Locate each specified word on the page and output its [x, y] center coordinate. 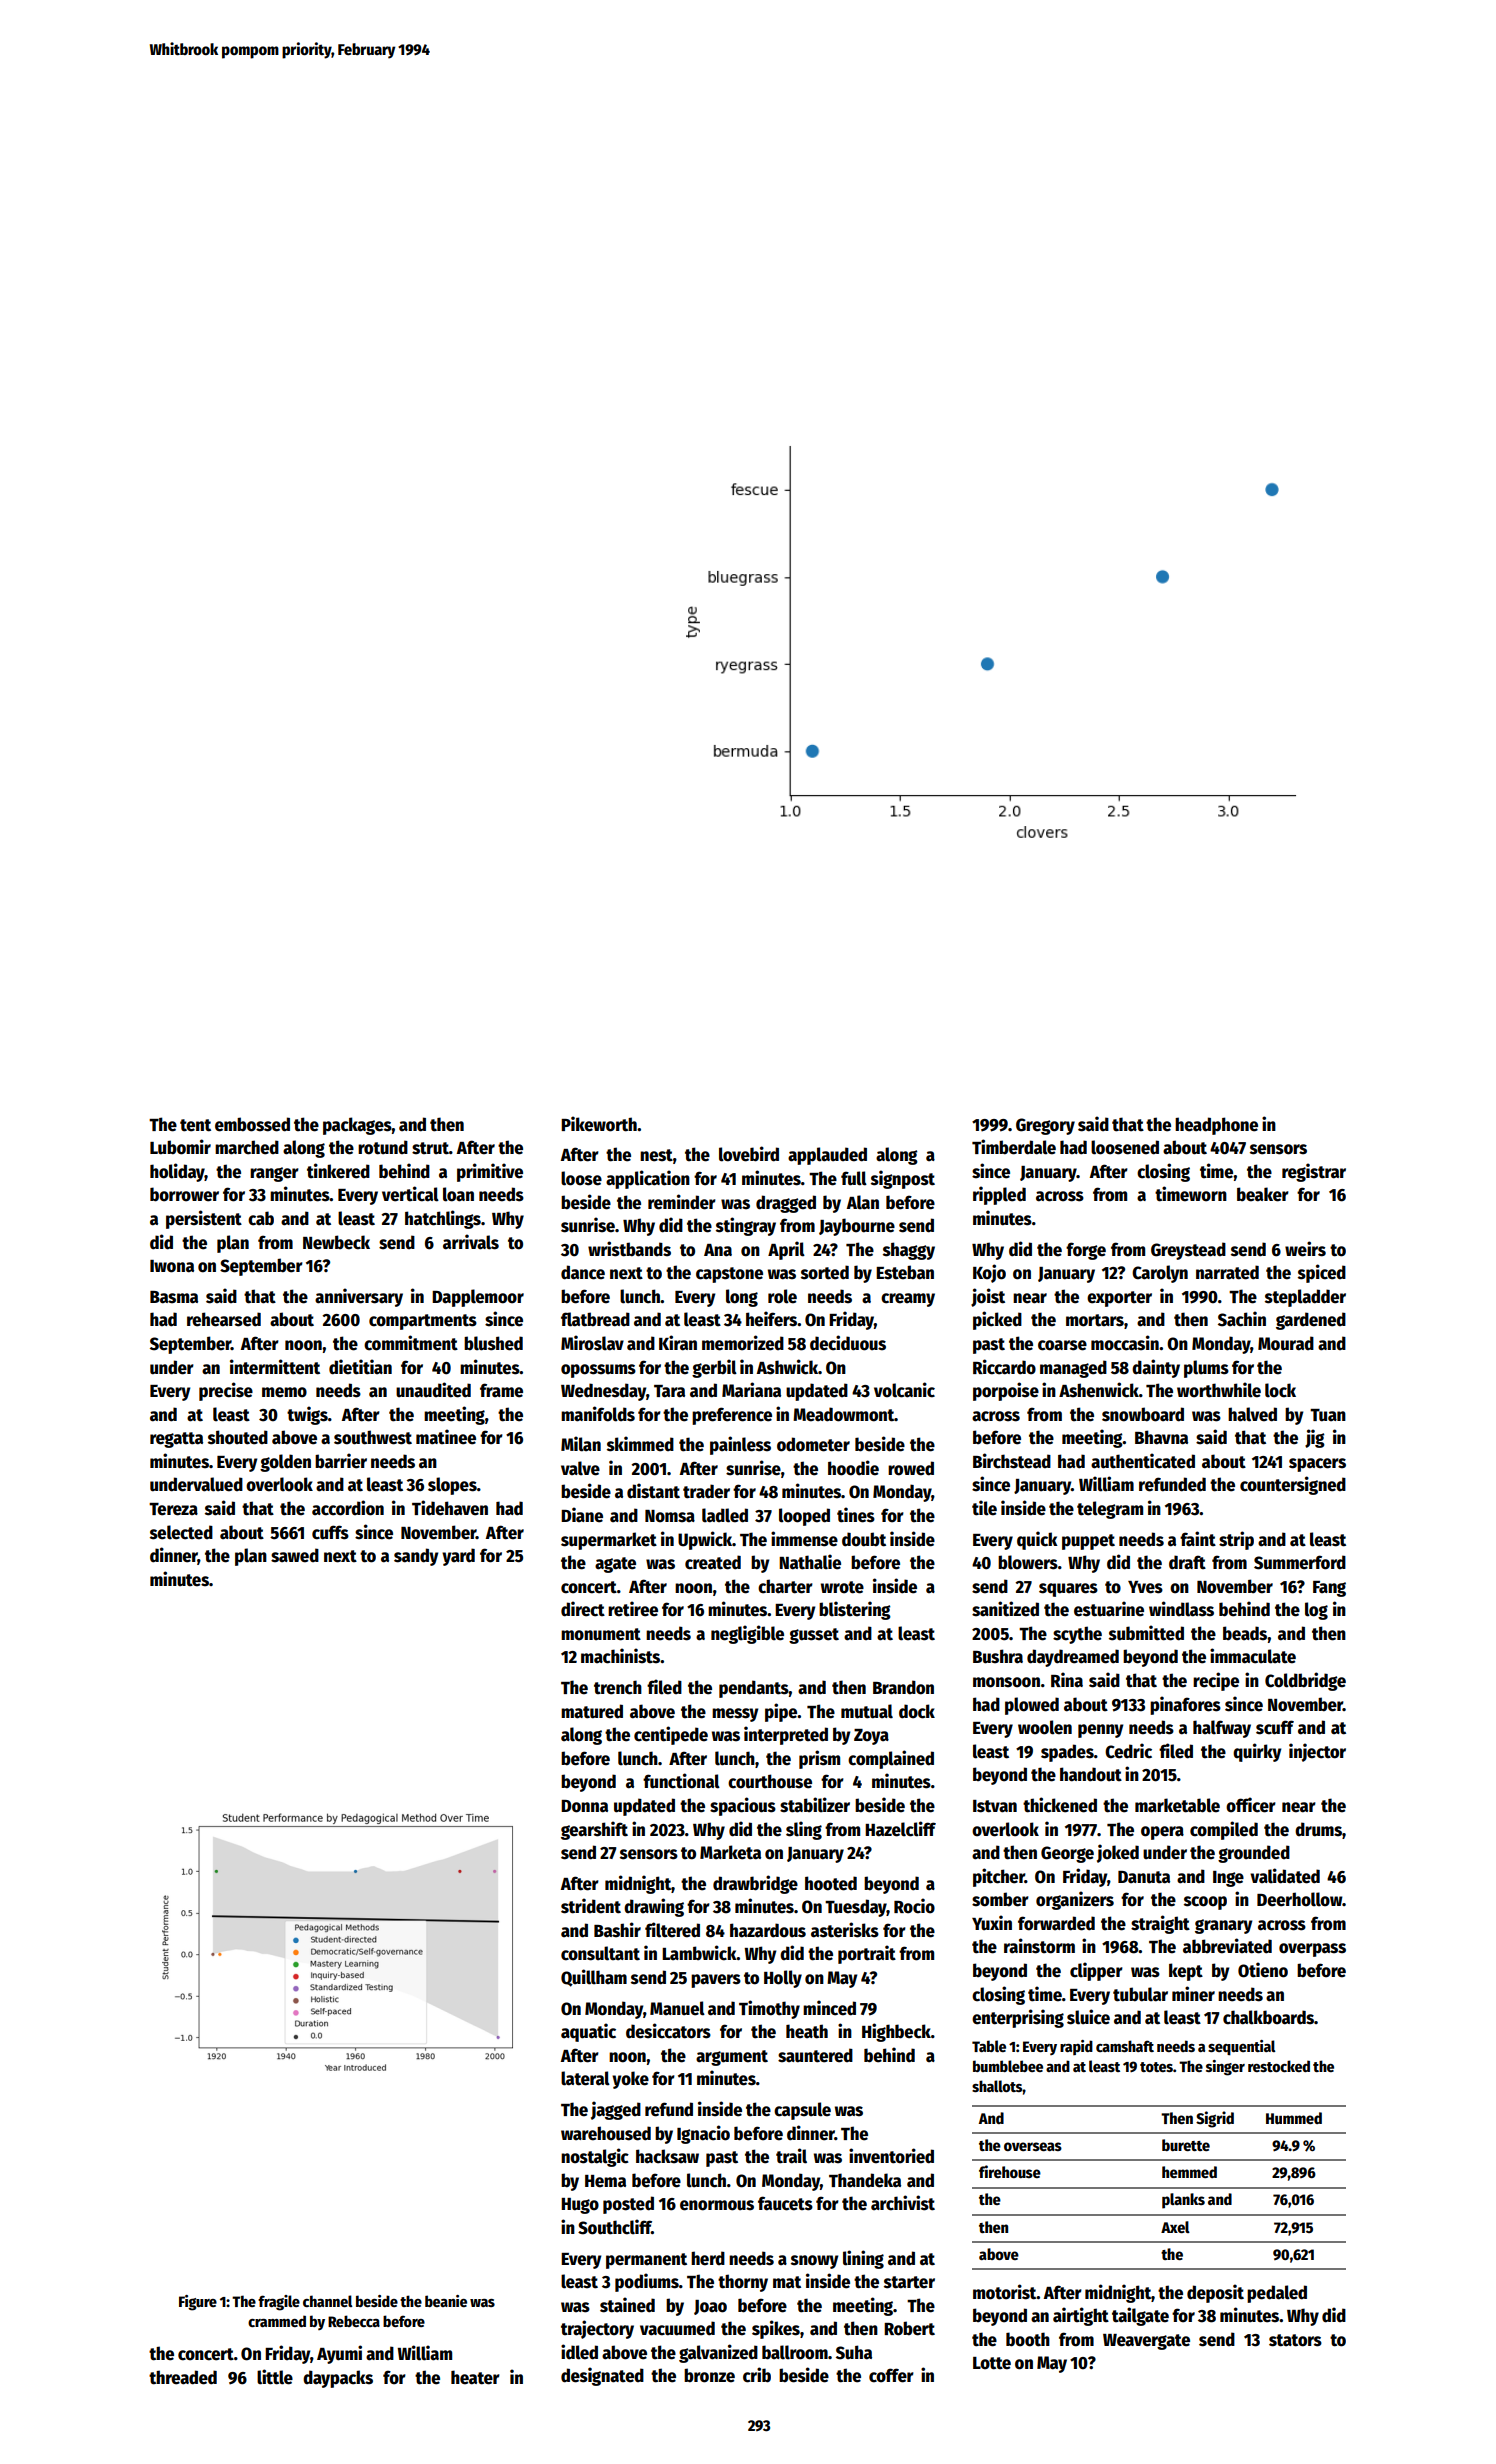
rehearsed [224, 1319]
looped [804, 1517]
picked [997, 1320]
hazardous [768, 1930]
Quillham [594, 1978]
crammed [277, 2321]
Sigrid [1215, 2119]
